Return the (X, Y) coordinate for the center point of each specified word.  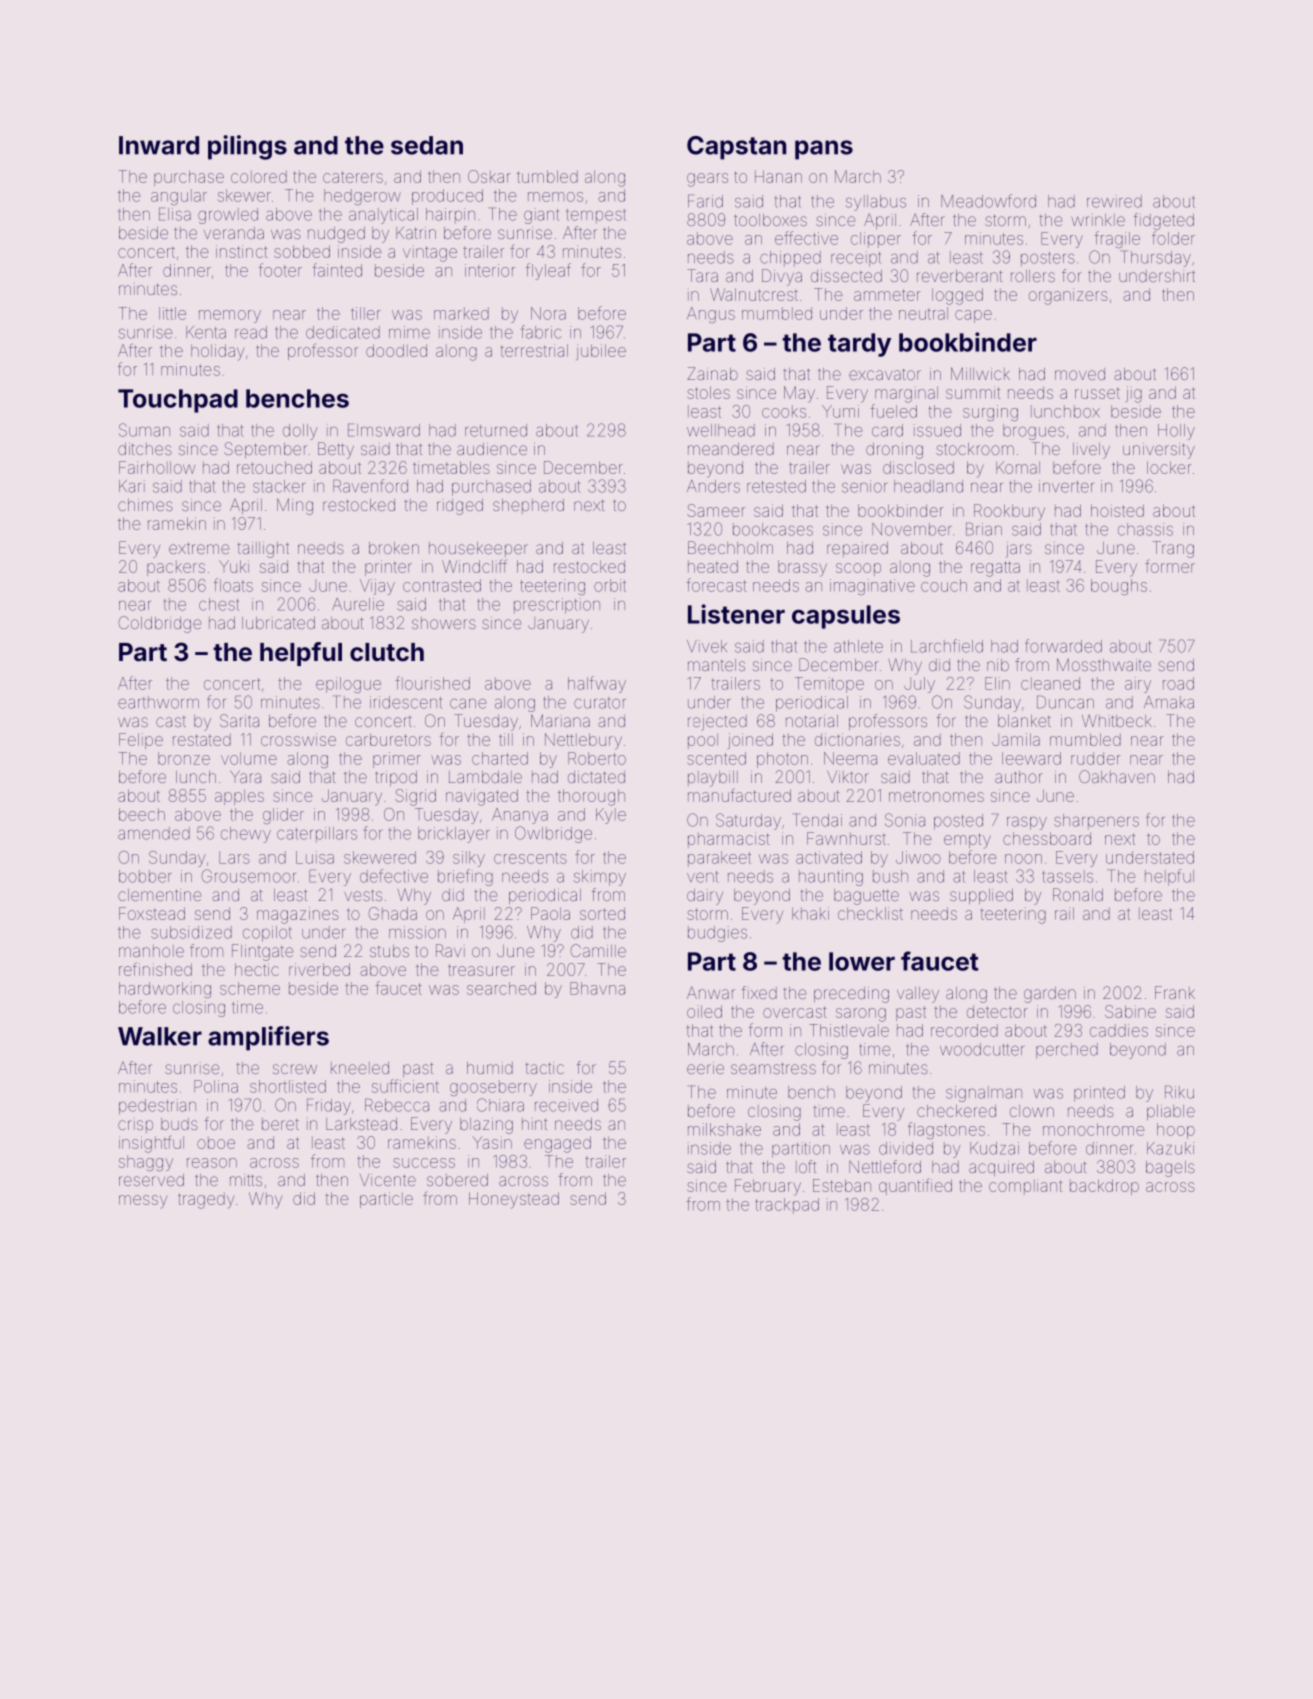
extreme (199, 548)
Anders (713, 486)
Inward (159, 145)
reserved (151, 1180)
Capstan (736, 148)
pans (824, 150)
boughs (1119, 587)
